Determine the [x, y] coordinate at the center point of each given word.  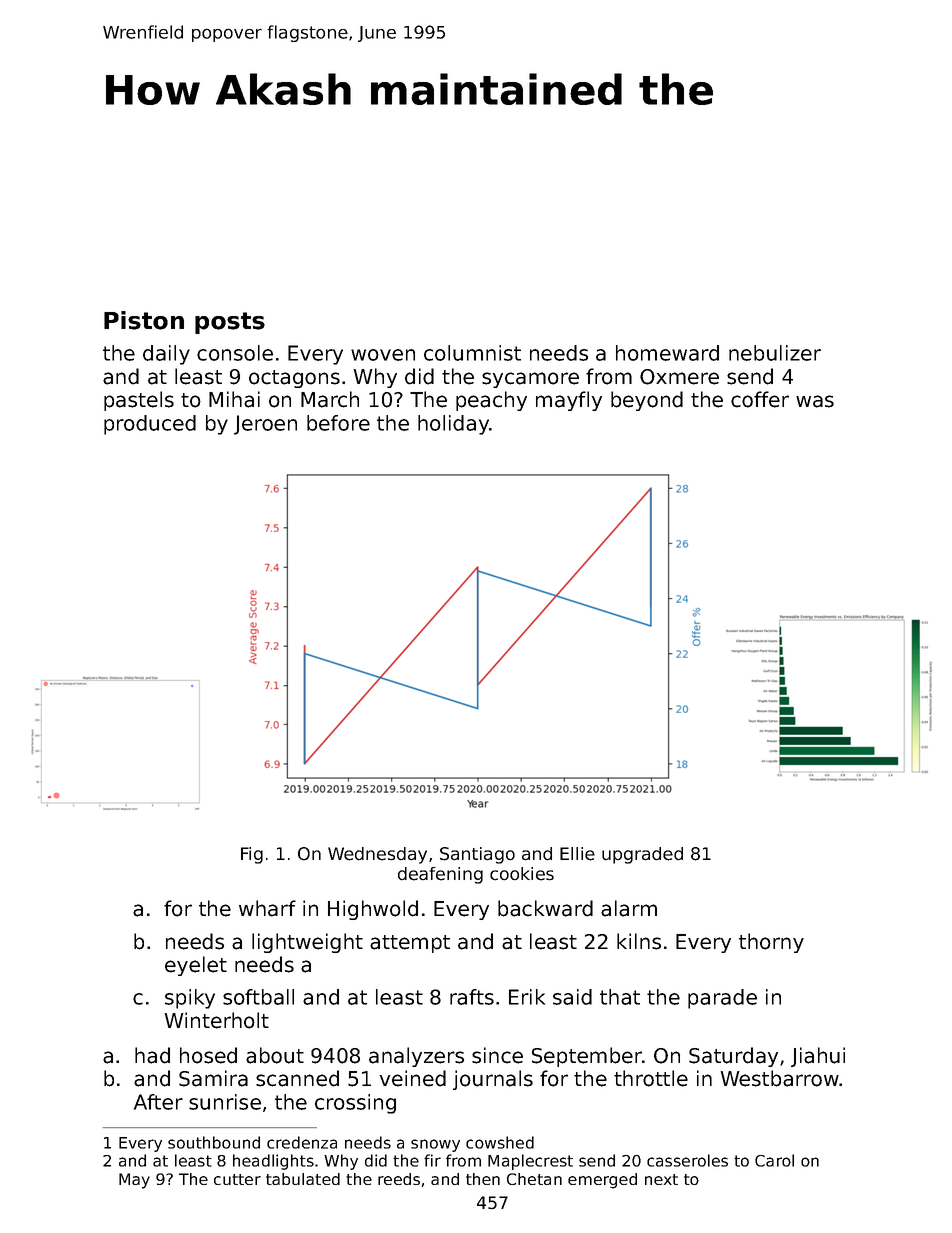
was [815, 401]
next [661, 1179]
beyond [647, 401]
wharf [267, 908]
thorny [771, 943]
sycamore [530, 380]
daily [166, 355]
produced [150, 425]
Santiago [477, 855]
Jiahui [818, 1057]
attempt [410, 944]
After [158, 1102]
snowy [435, 1145]
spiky [190, 999]
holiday [453, 425]
